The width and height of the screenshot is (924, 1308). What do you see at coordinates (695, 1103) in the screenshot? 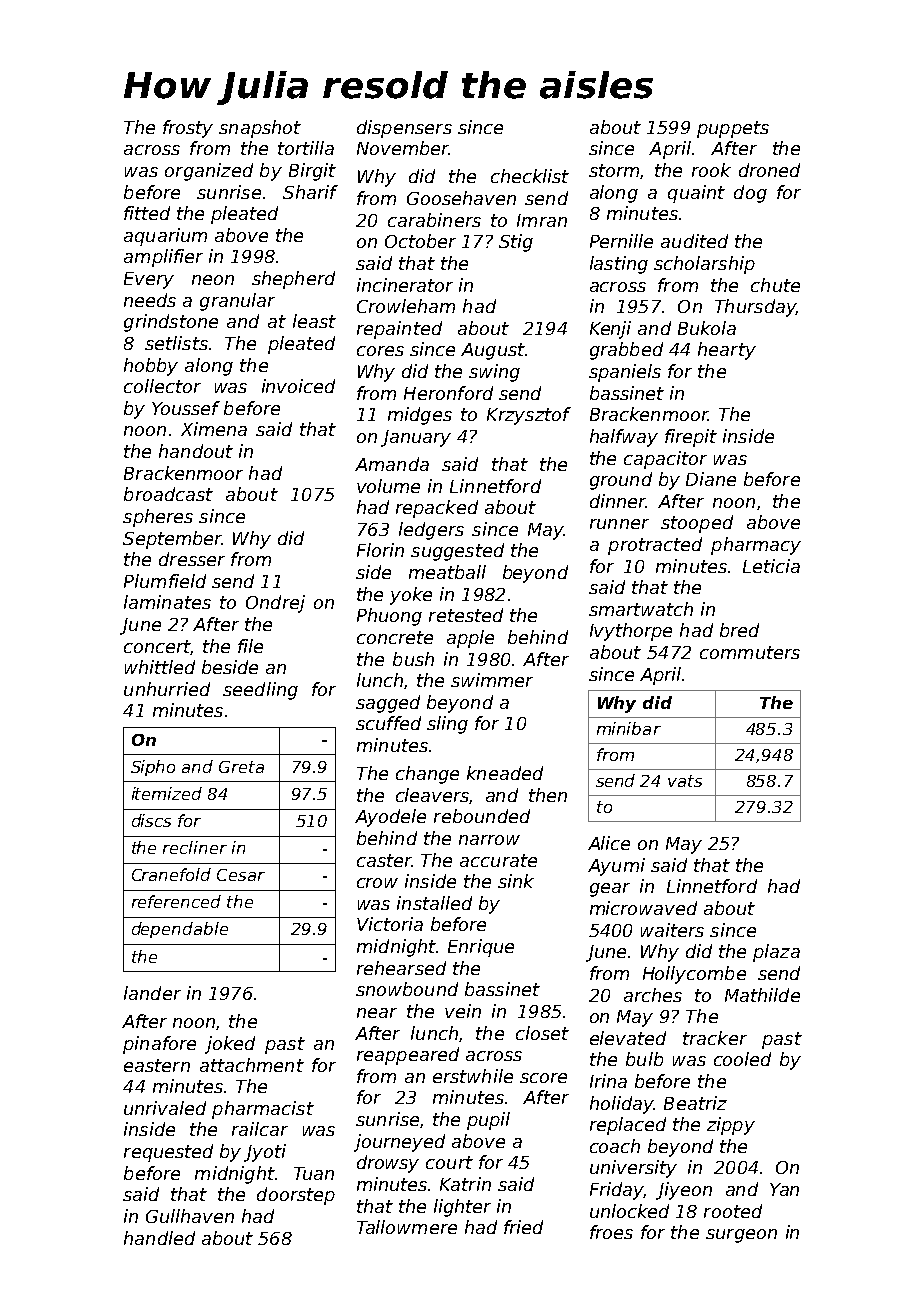
I see `Beatriz` at bounding box center [695, 1103].
